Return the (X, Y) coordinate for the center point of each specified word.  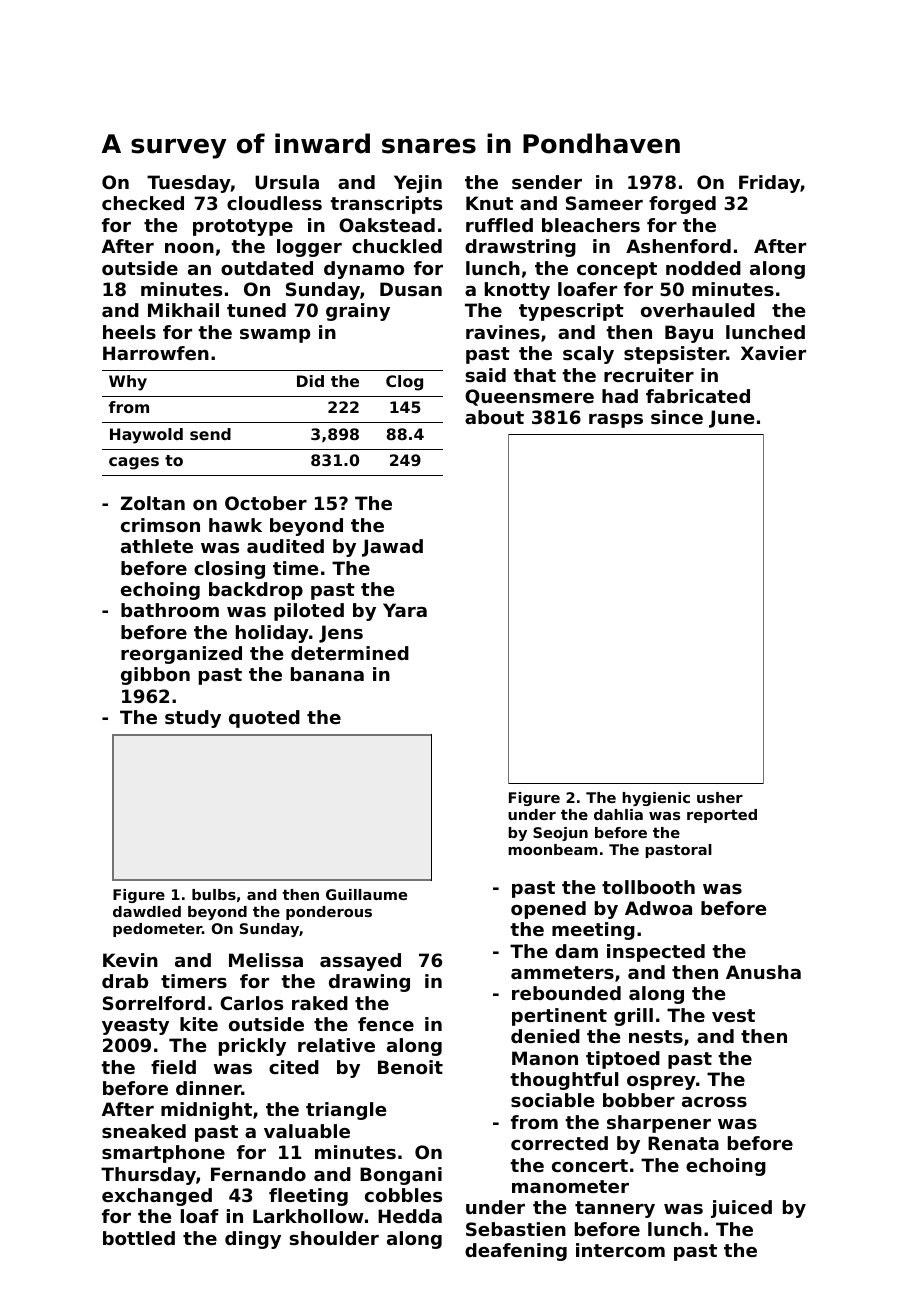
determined (350, 653)
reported (722, 816)
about (494, 417)
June (731, 419)
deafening (516, 1252)
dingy (253, 1240)
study (193, 719)
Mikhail (183, 310)
